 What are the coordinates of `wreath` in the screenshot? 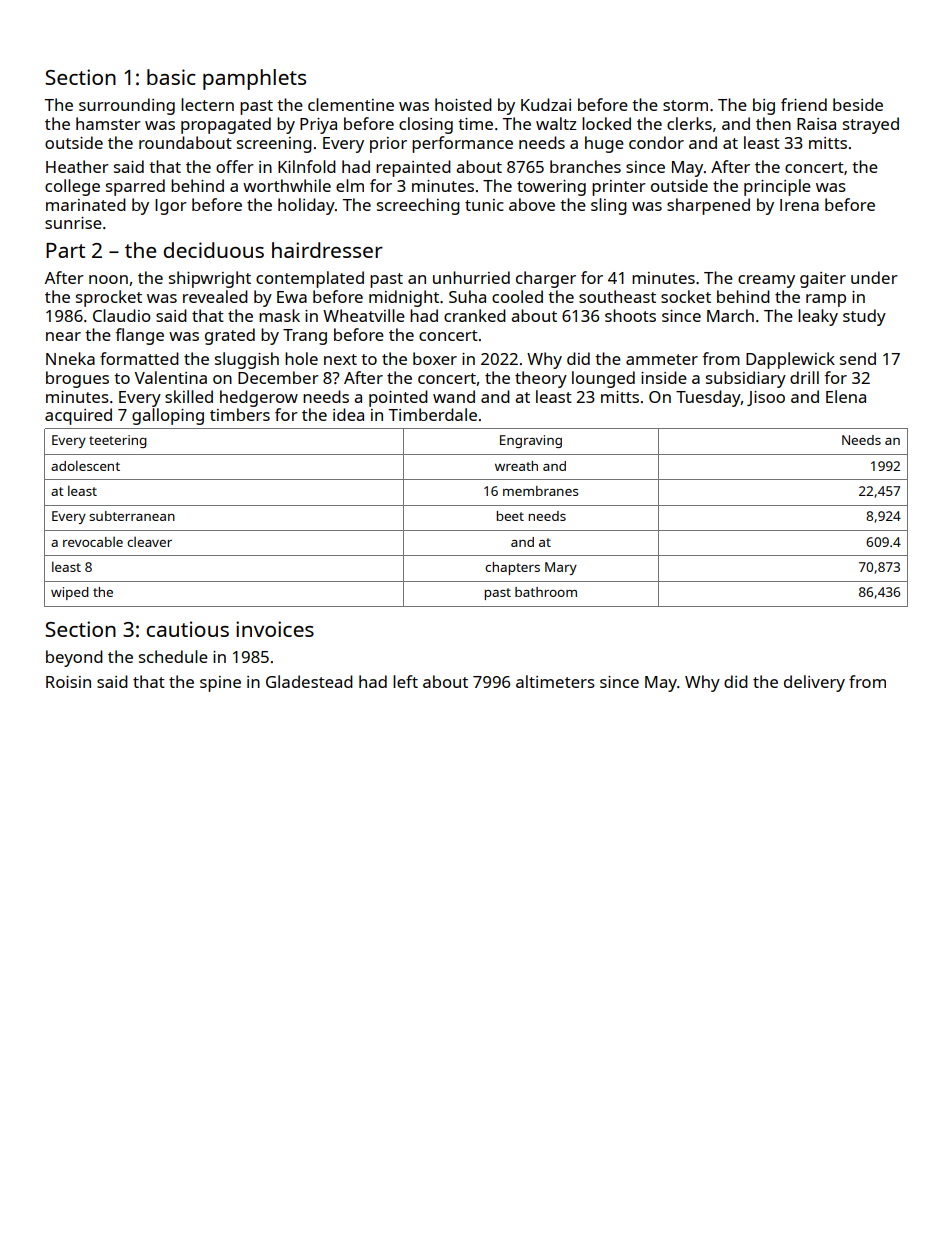 It's located at (516, 466).
